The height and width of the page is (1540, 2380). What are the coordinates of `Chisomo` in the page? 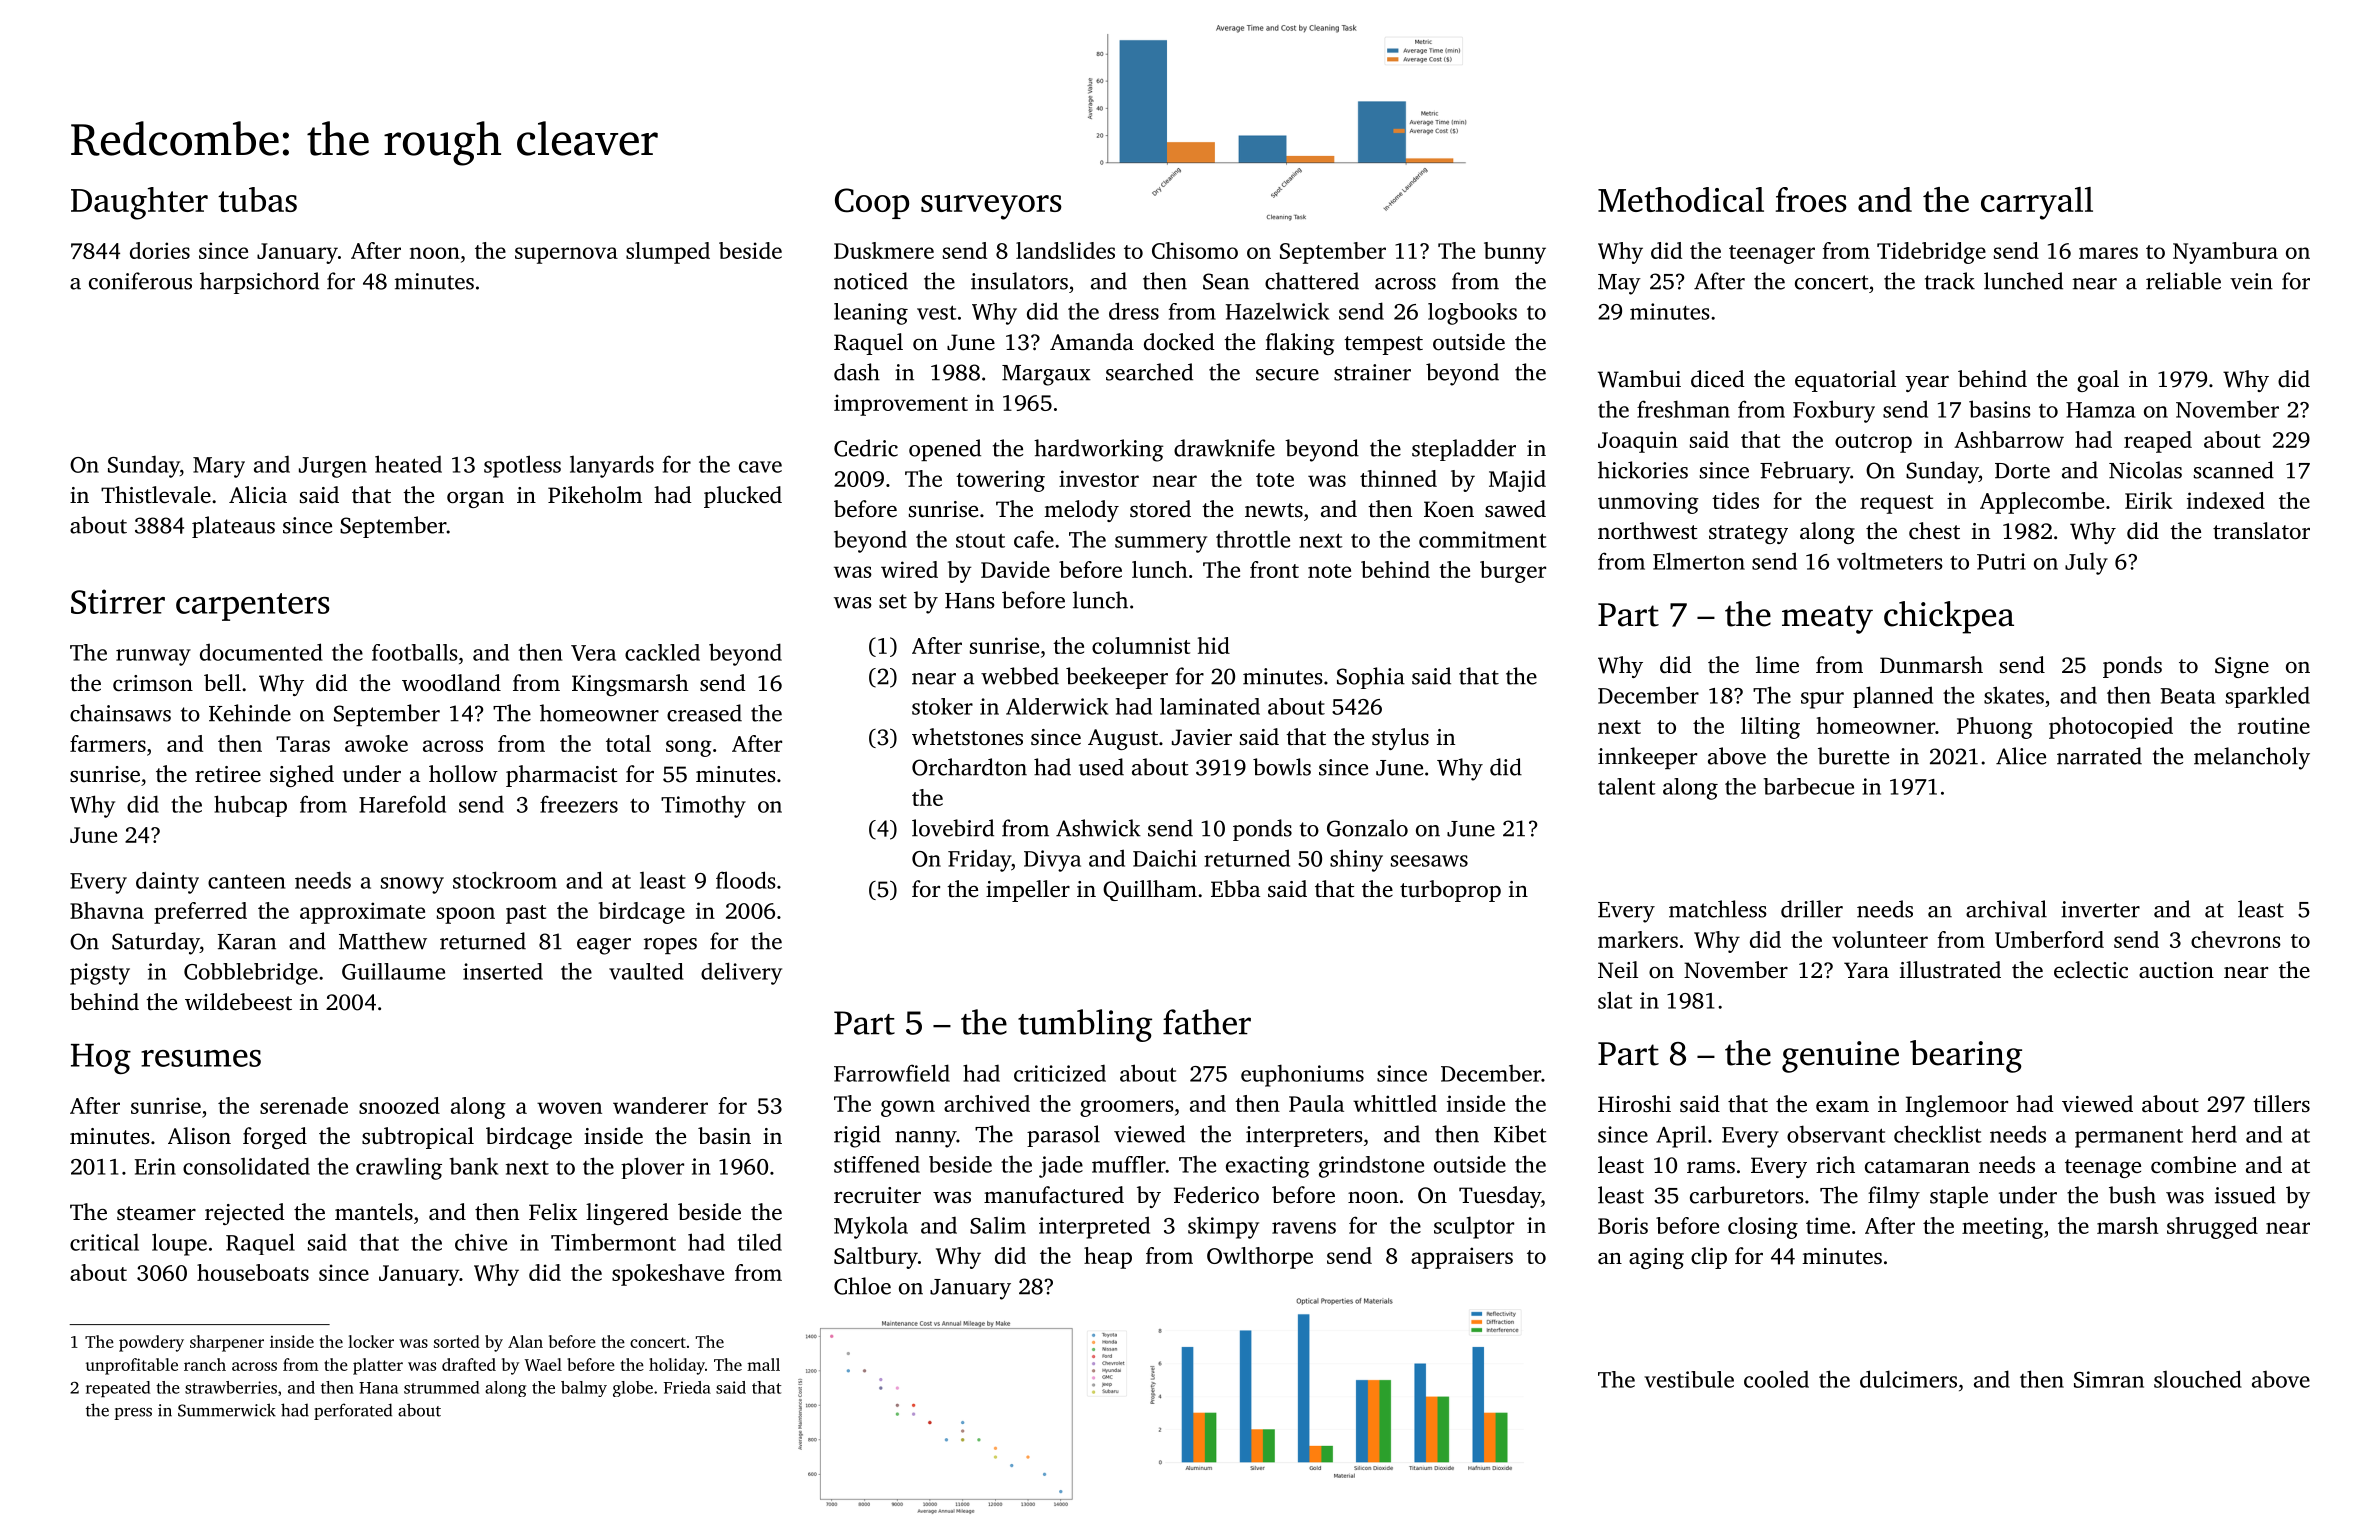 It's located at (1195, 250).
